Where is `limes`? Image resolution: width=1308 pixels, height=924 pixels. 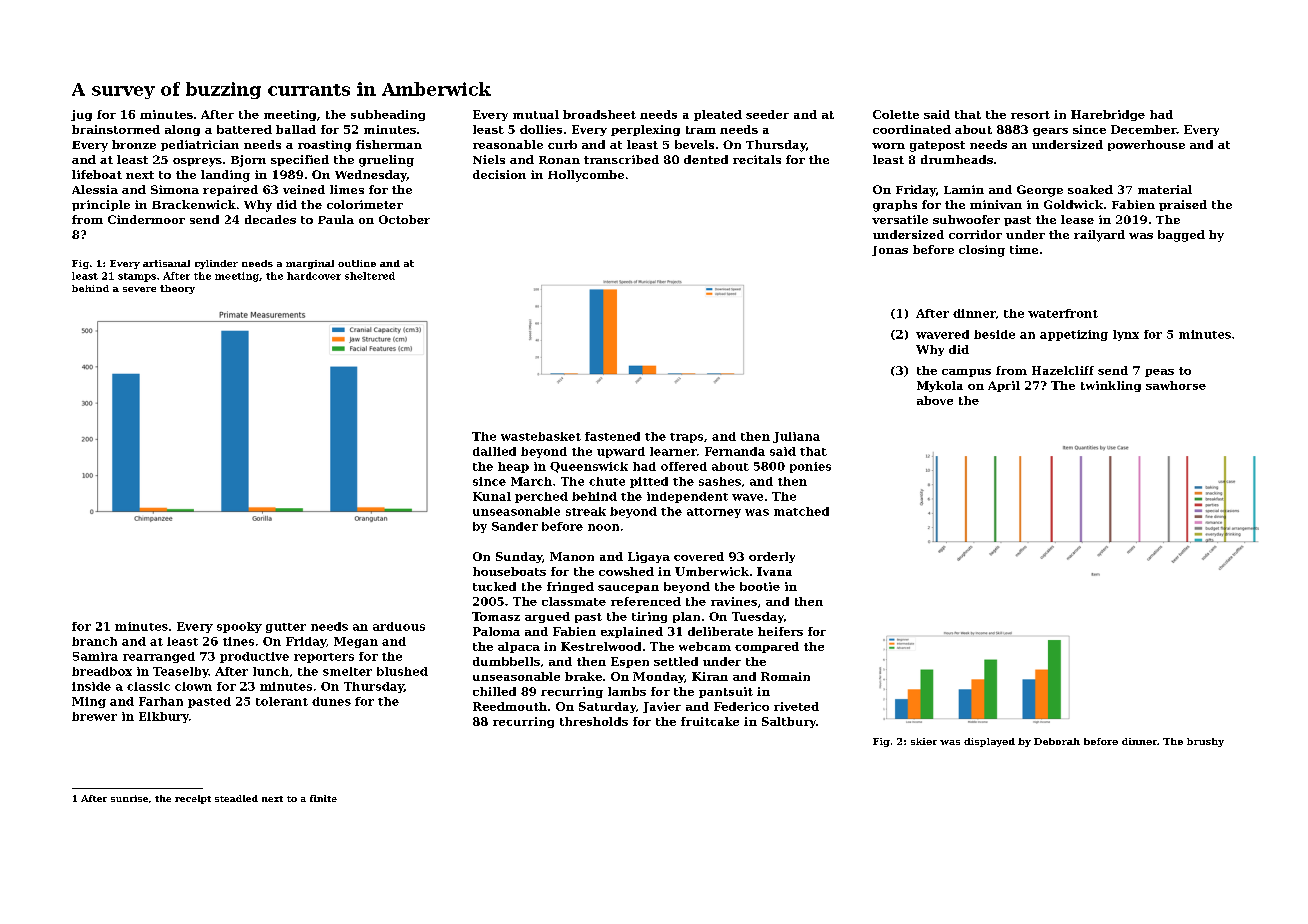
limes is located at coordinates (347, 189).
